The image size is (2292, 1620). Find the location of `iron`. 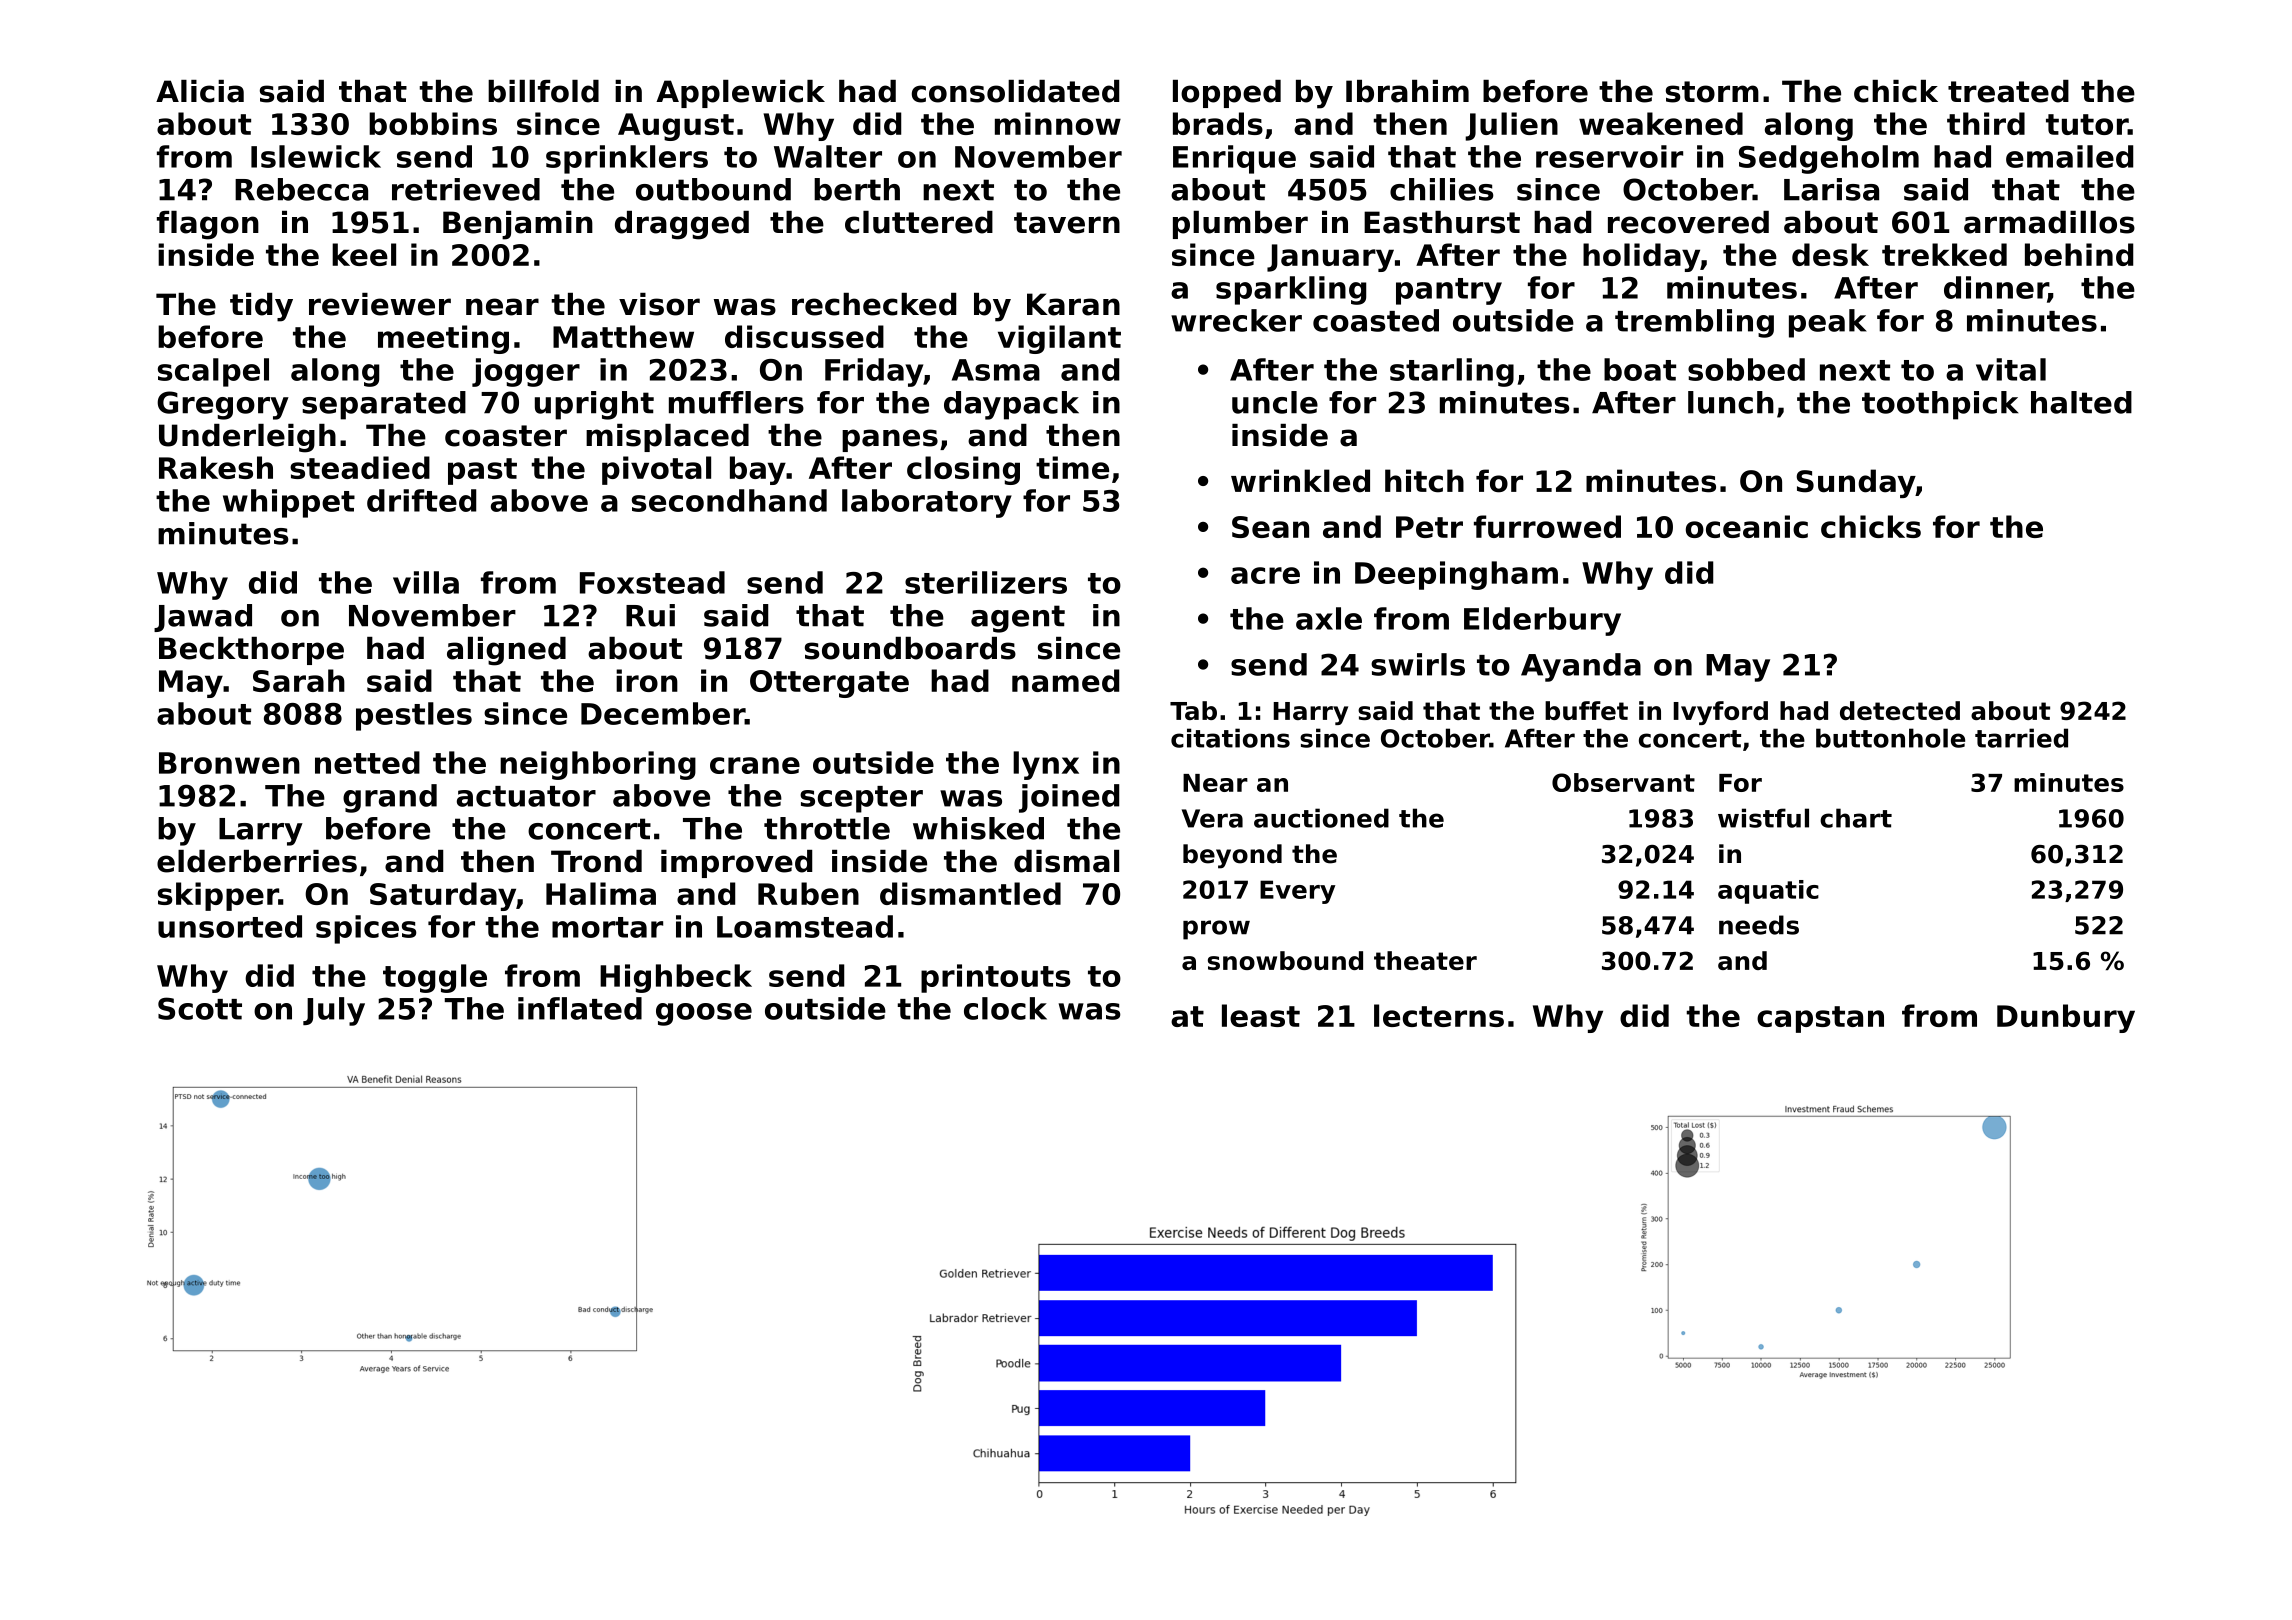

iron is located at coordinates (647, 680).
